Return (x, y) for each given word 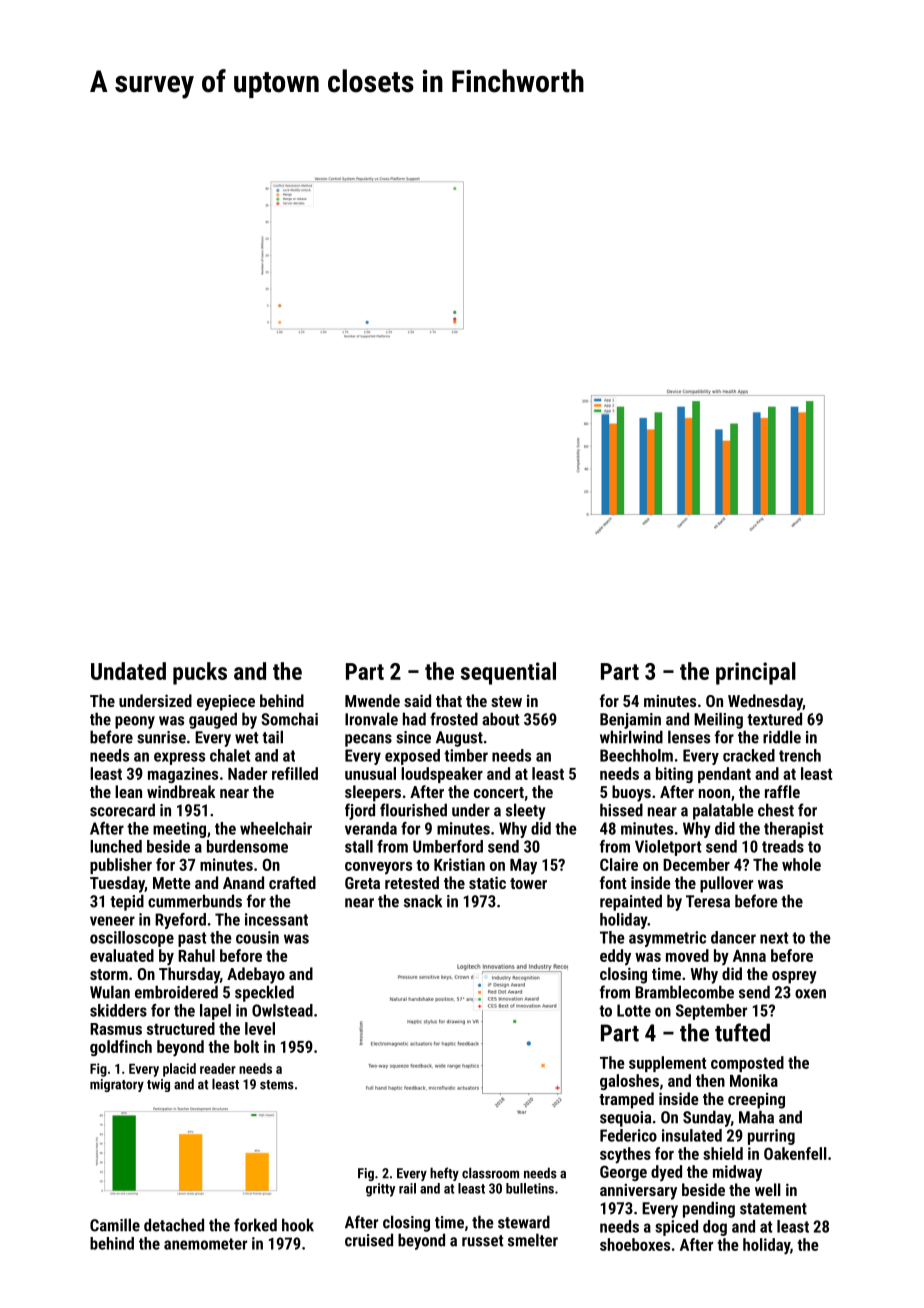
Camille (115, 1225)
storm (109, 974)
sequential (508, 673)
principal (756, 673)
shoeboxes (635, 1244)
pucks (200, 673)
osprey (794, 977)
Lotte (634, 1010)
